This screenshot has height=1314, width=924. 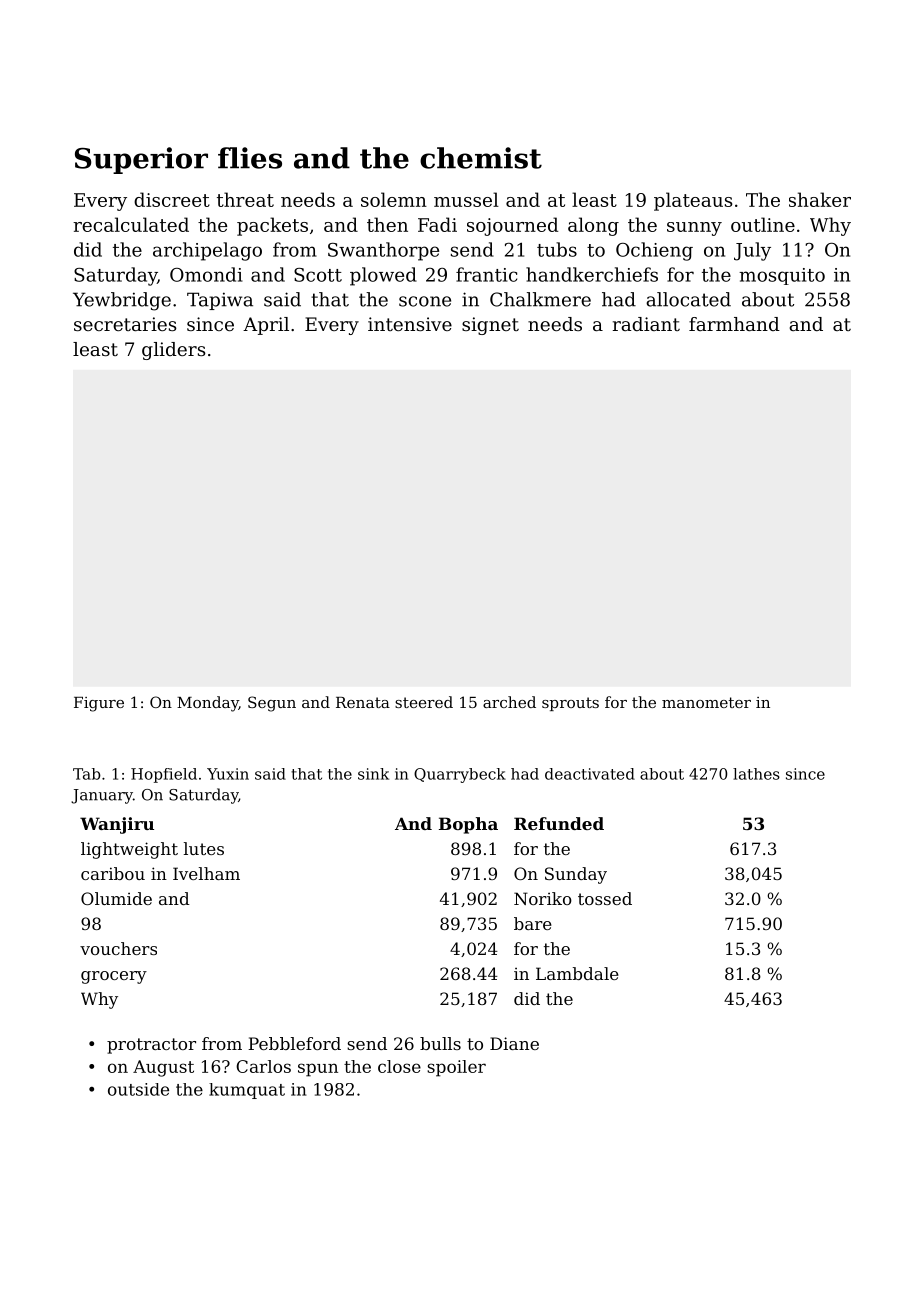 I want to click on Monday, so click(x=208, y=704).
